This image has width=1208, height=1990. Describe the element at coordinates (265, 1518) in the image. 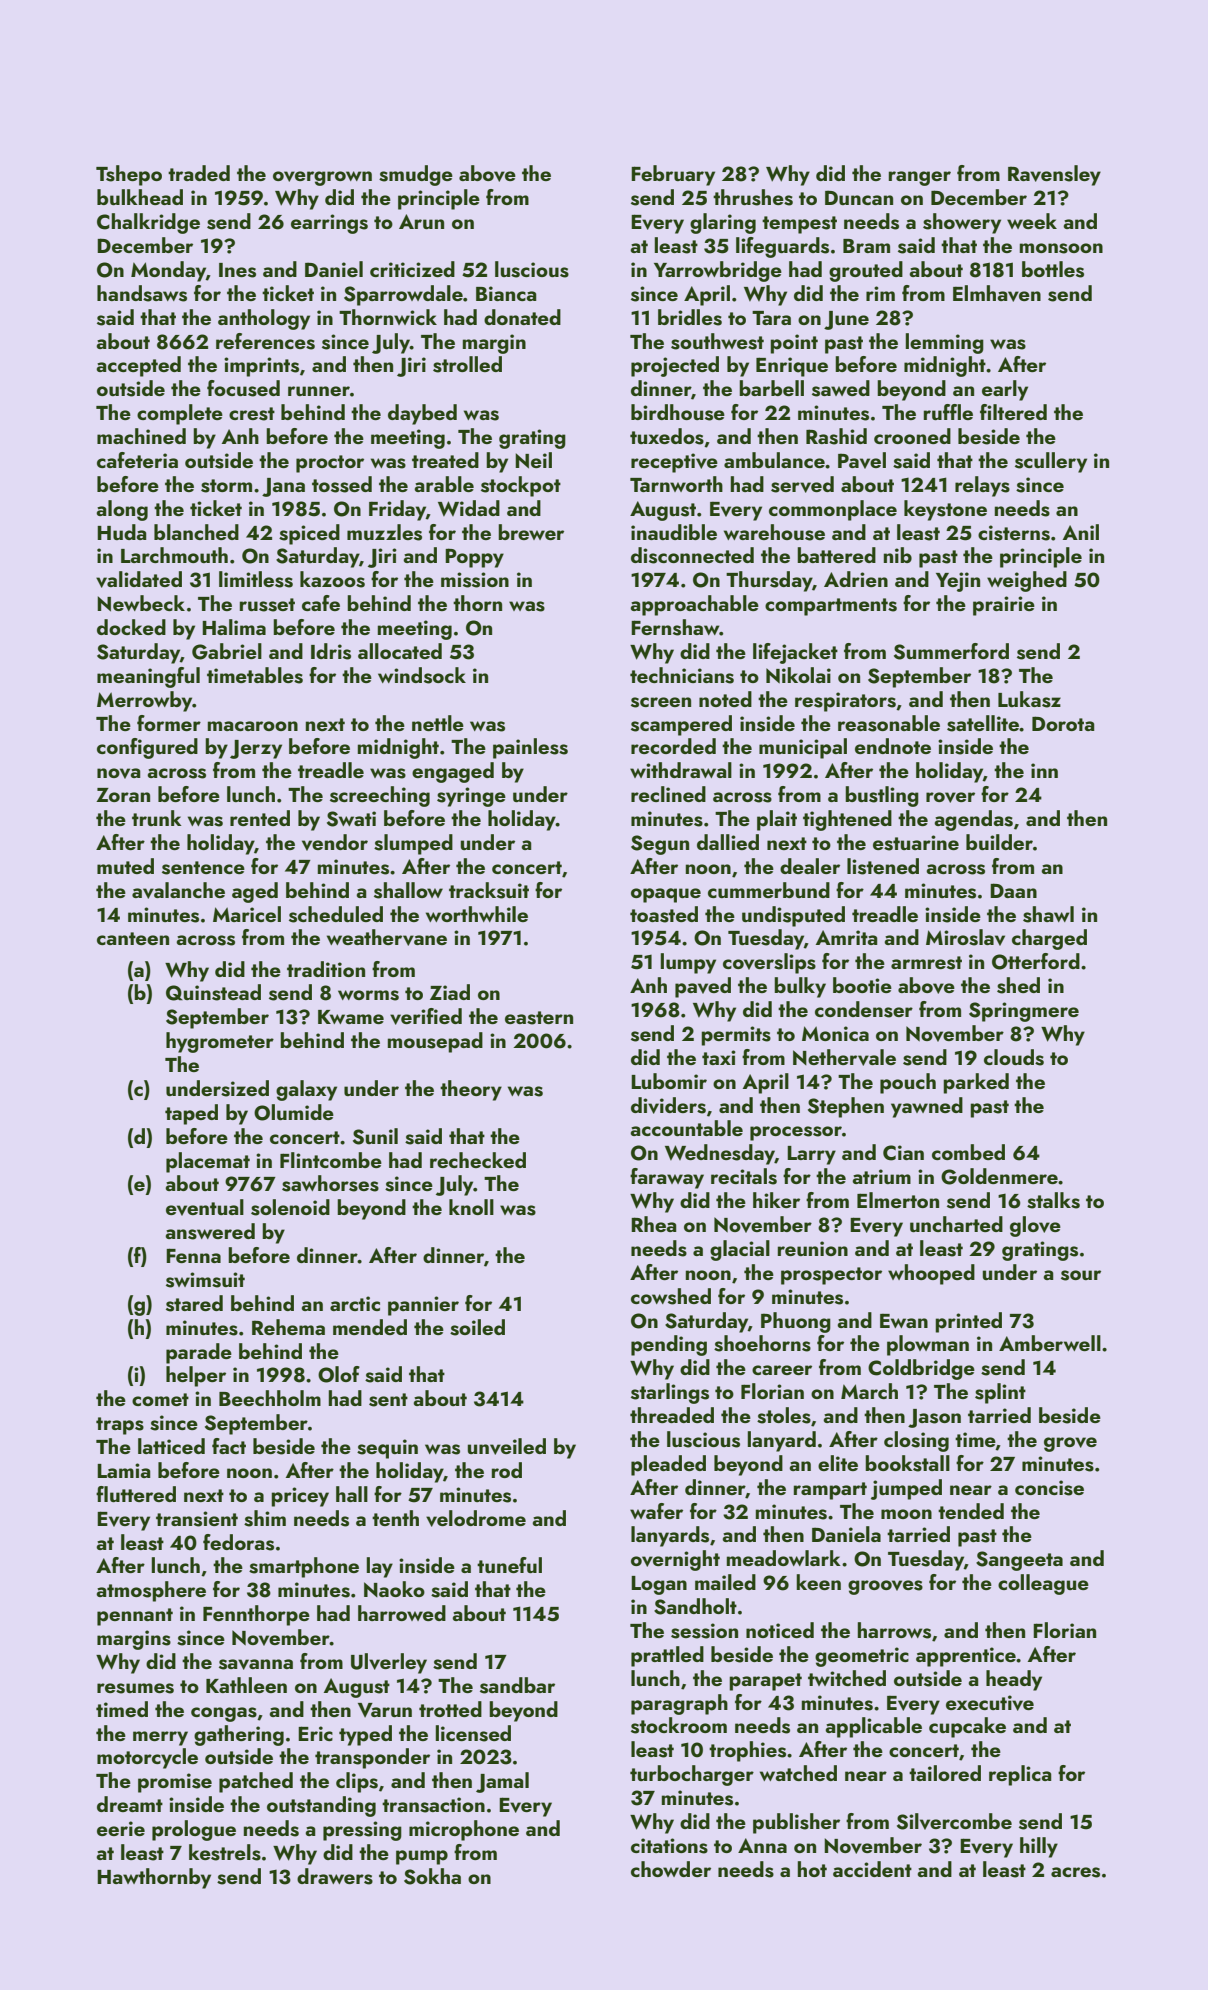

I see `shim` at that location.
